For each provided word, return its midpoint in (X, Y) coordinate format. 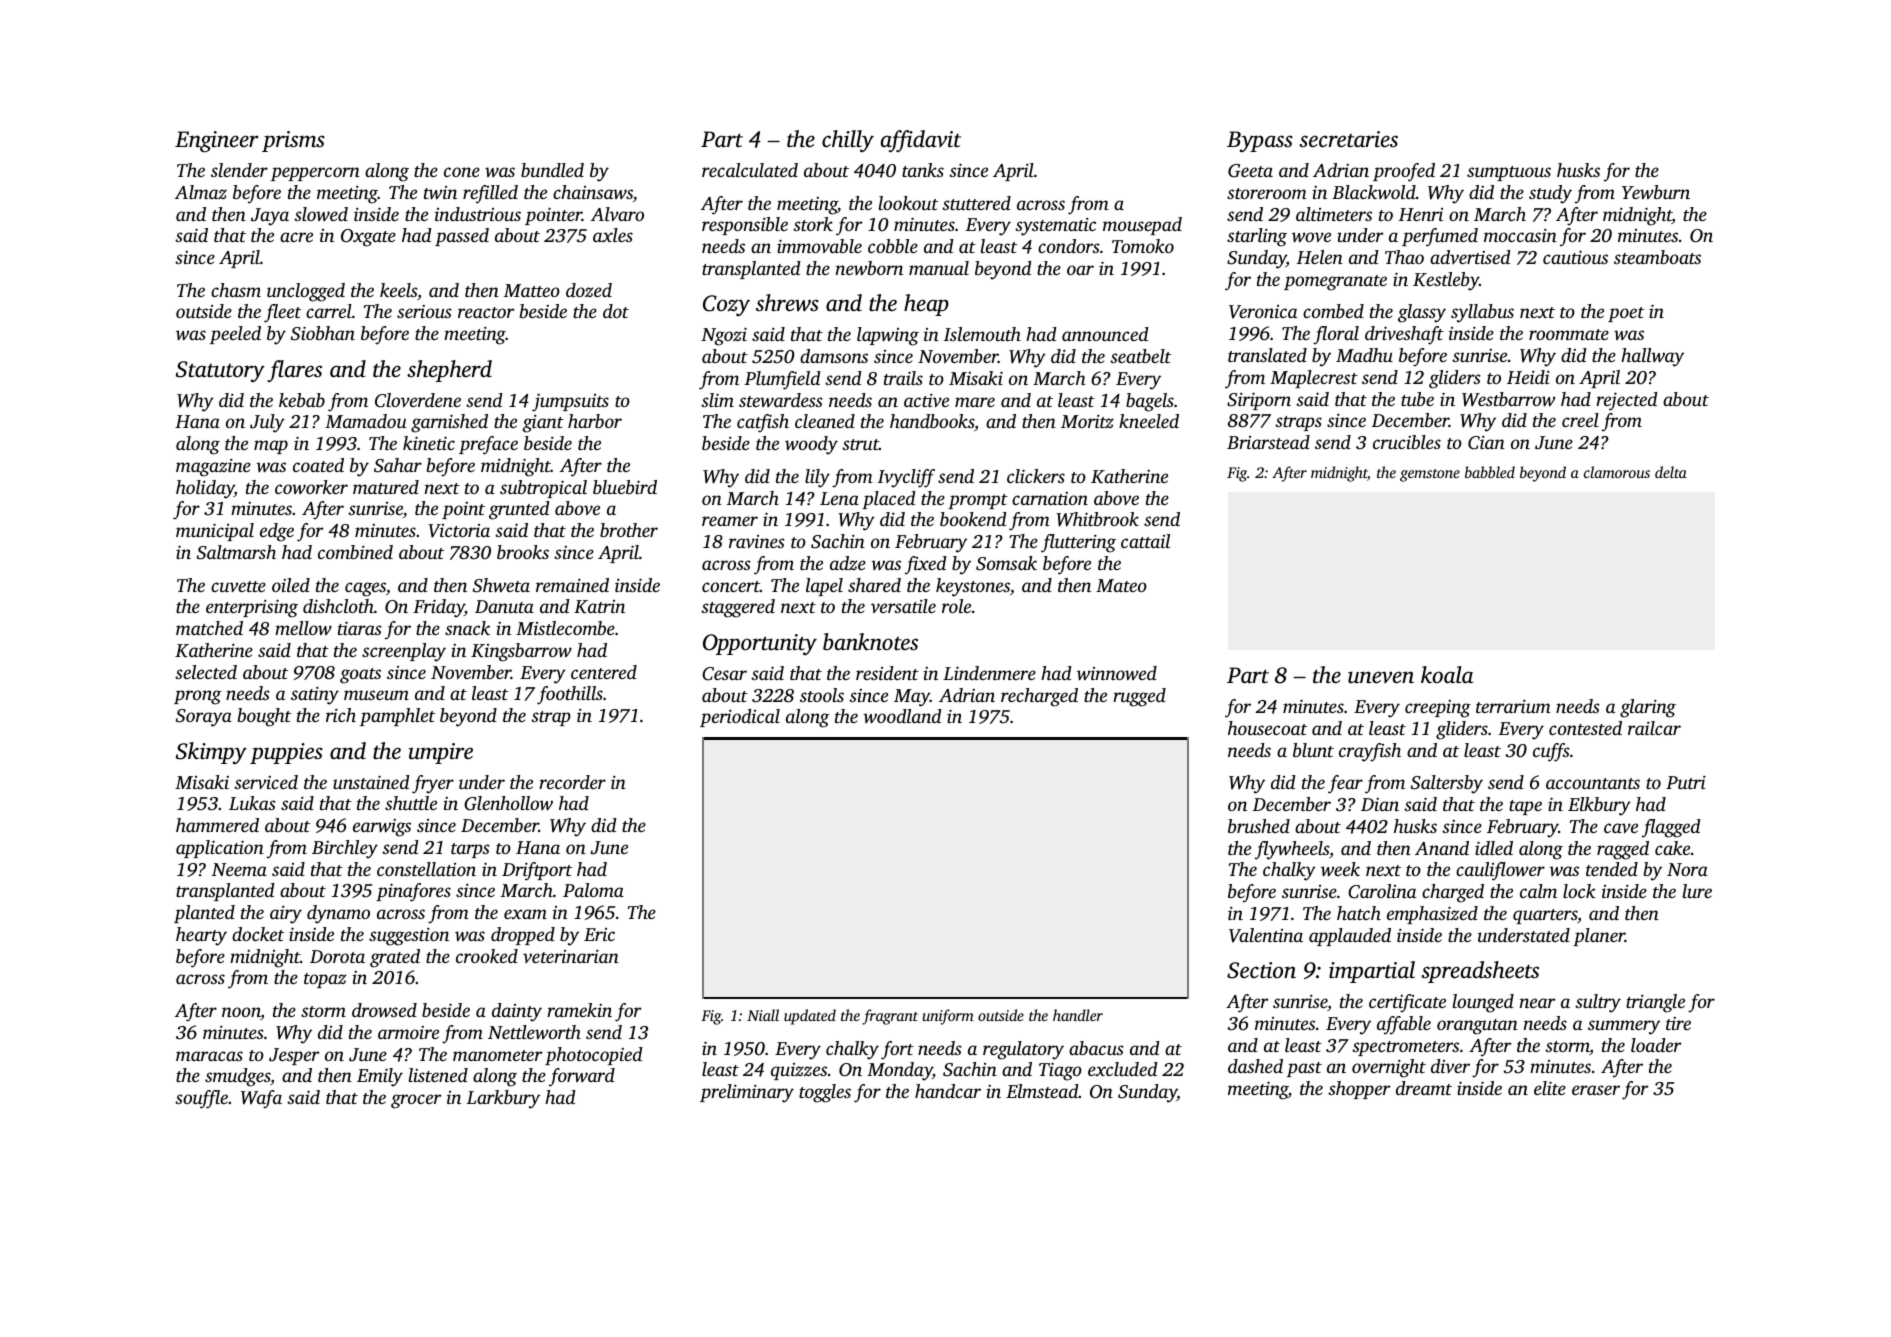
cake (1672, 848)
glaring (1648, 708)
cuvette (238, 586)
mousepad (1142, 226)
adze (848, 563)
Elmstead (1042, 1091)
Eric (599, 934)
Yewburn (1656, 192)
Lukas (252, 803)
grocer (416, 1101)
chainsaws (593, 192)
